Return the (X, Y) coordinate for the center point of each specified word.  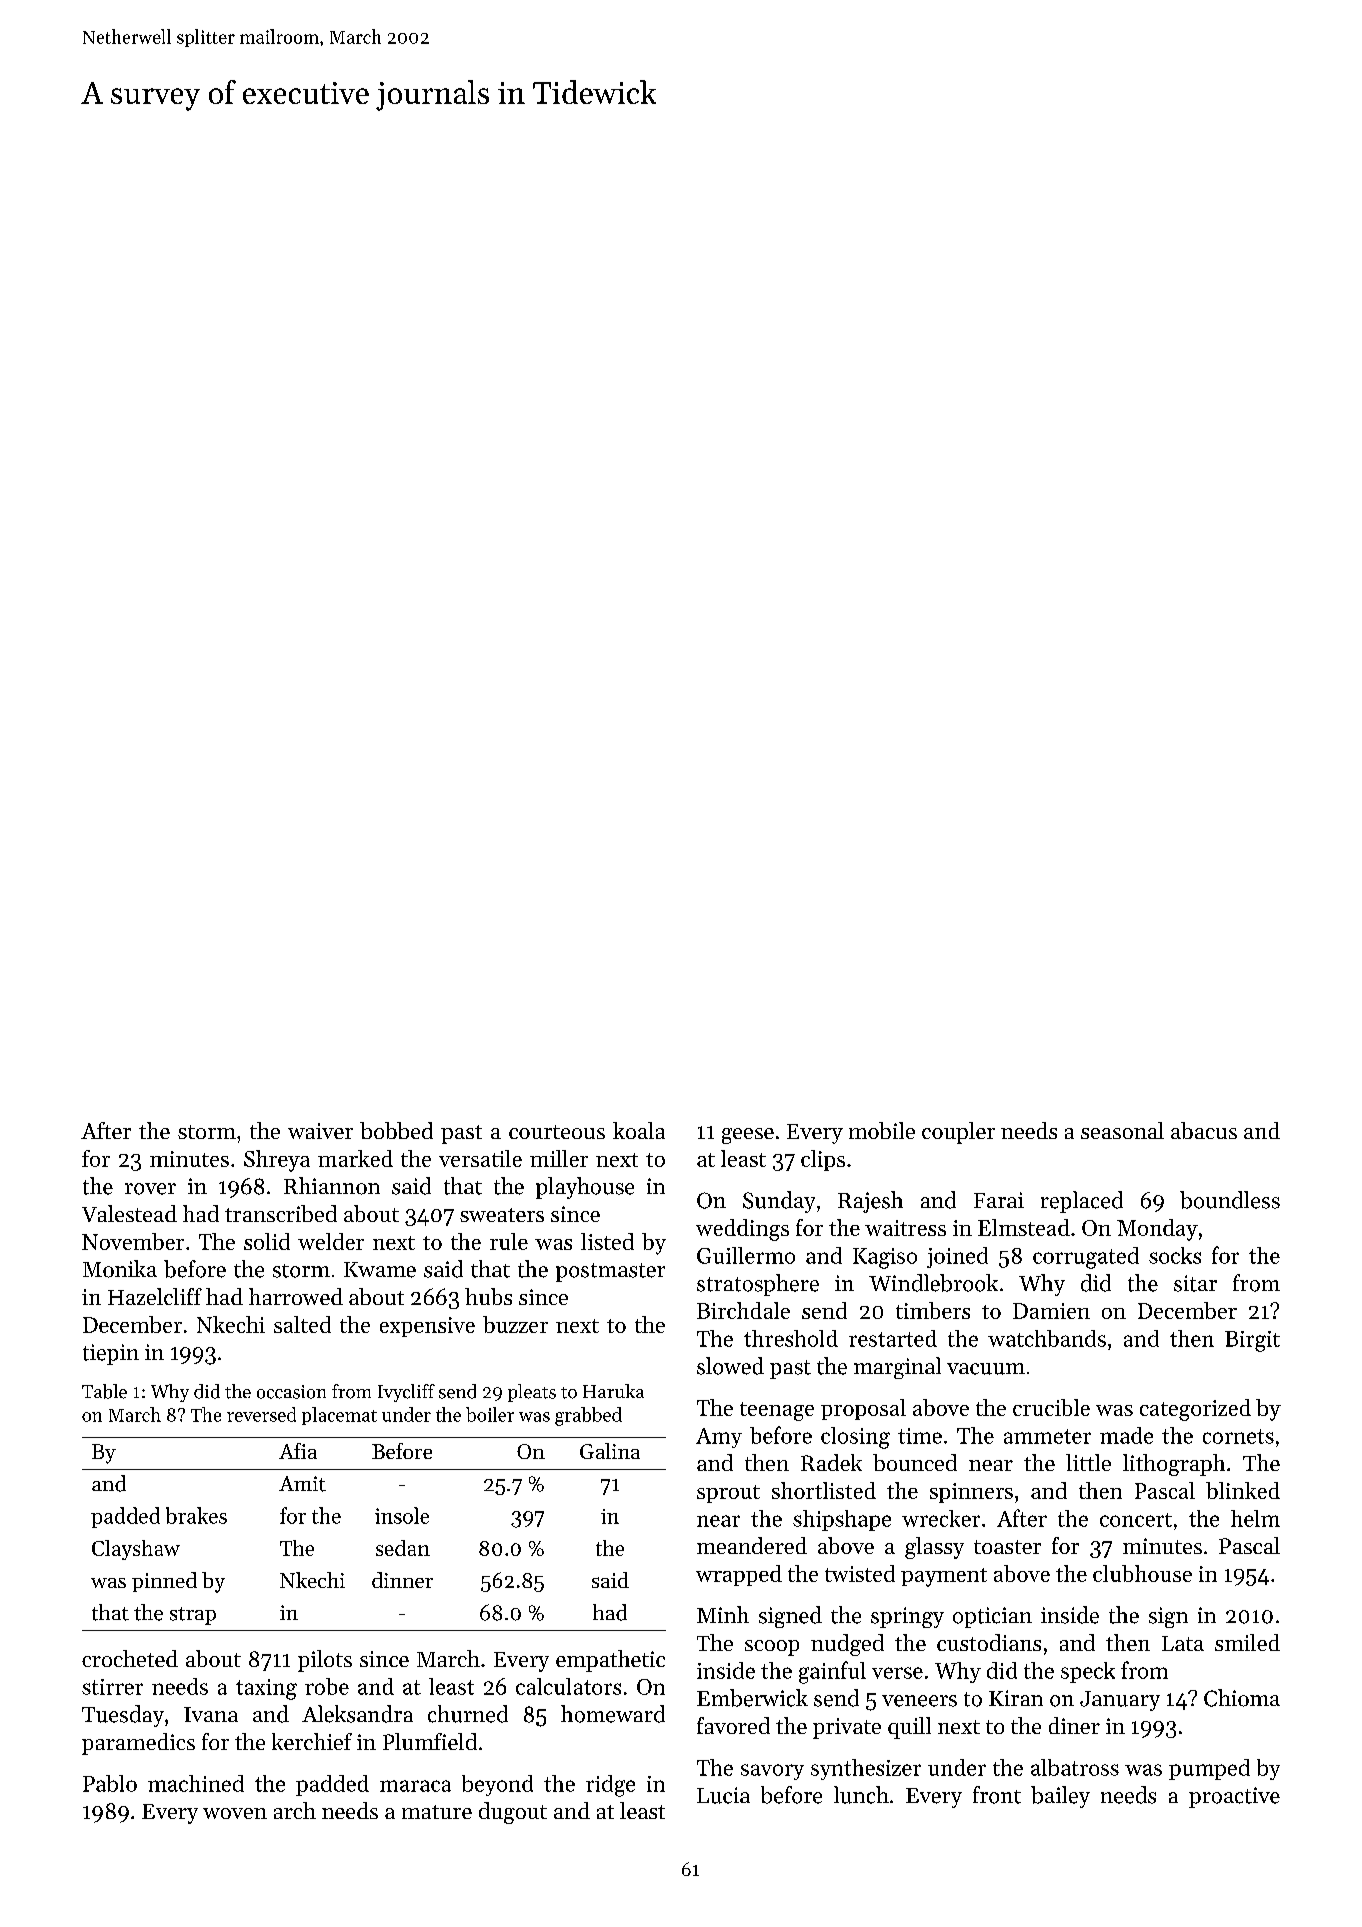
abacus (1204, 1130)
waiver (320, 1131)
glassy (934, 1548)
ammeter (1047, 1436)
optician (992, 1617)
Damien (1051, 1311)
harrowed (296, 1296)
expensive (427, 1327)
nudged (847, 1645)
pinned (164, 1582)
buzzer (515, 1324)
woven (235, 1813)
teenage (777, 1411)
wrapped (739, 1575)
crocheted (130, 1658)
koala (639, 1130)
